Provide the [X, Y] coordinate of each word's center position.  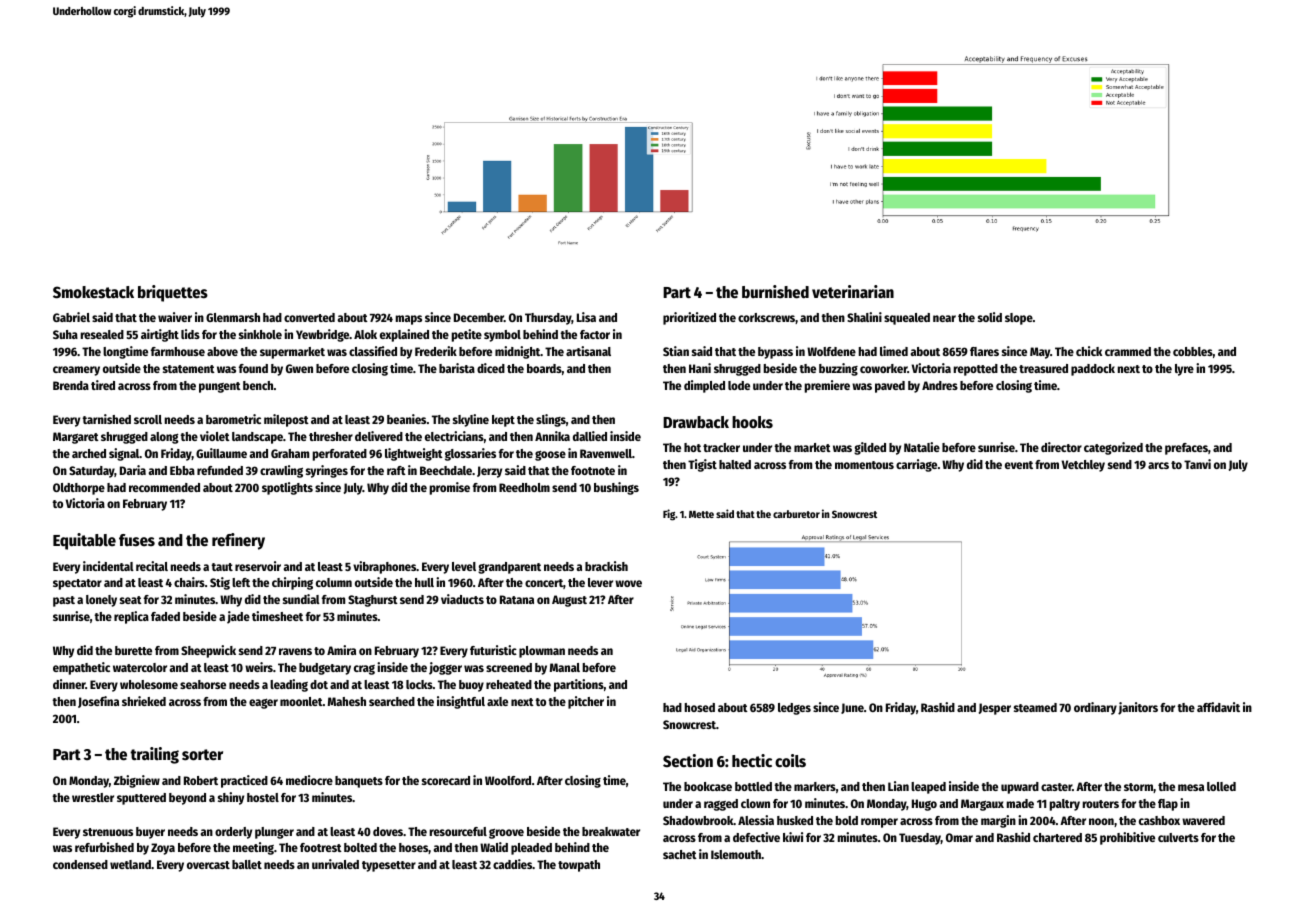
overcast [208, 865]
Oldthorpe [79, 489]
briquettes [173, 293]
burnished [775, 292]
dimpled [704, 386]
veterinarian [853, 292]
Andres [940, 385]
